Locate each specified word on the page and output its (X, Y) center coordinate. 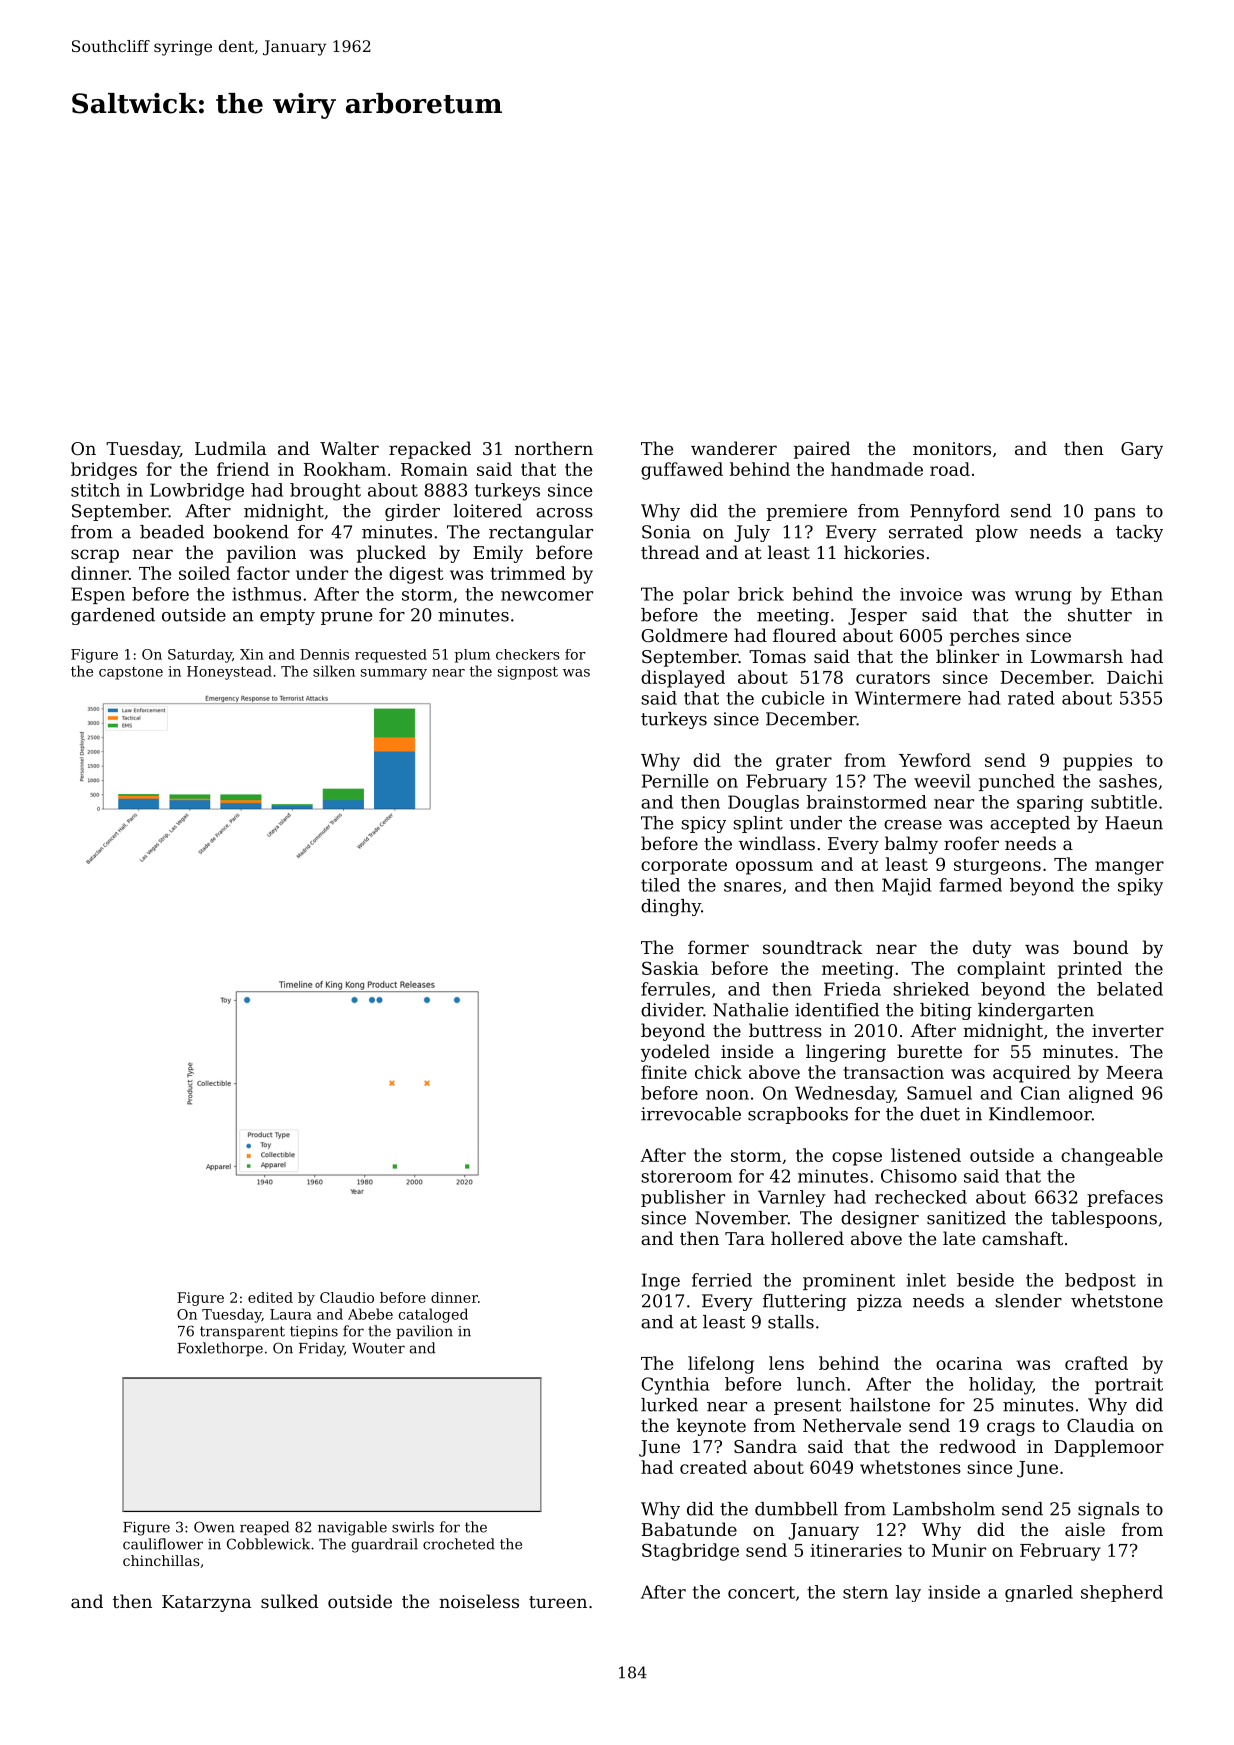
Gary (1142, 450)
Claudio (347, 1297)
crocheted (459, 1544)
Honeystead (229, 672)
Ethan (1137, 594)
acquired (1032, 1074)
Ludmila (230, 448)
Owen (214, 1527)
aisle (1085, 1529)
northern (554, 448)
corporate (684, 867)
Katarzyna (206, 1603)
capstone (131, 673)
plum (472, 656)
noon (727, 1095)
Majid (907, 887)
